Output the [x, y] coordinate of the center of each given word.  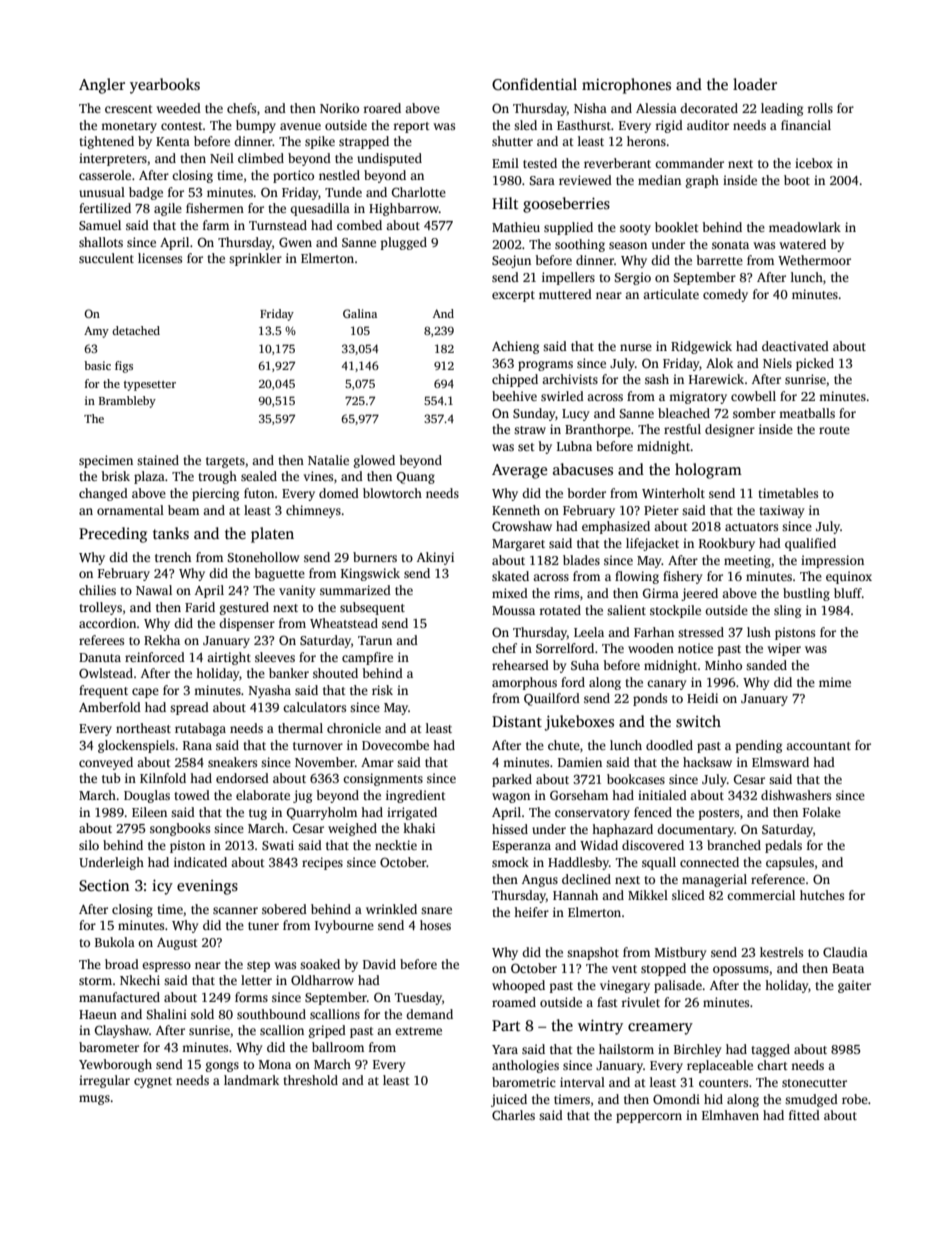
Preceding [113, 535]
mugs [94, 1100]
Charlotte [419, 192]
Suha [585, 665]
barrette [720, 260]
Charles [513, 1115]
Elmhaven [730, 1115]
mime [835, 682]
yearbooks [165, 86]
